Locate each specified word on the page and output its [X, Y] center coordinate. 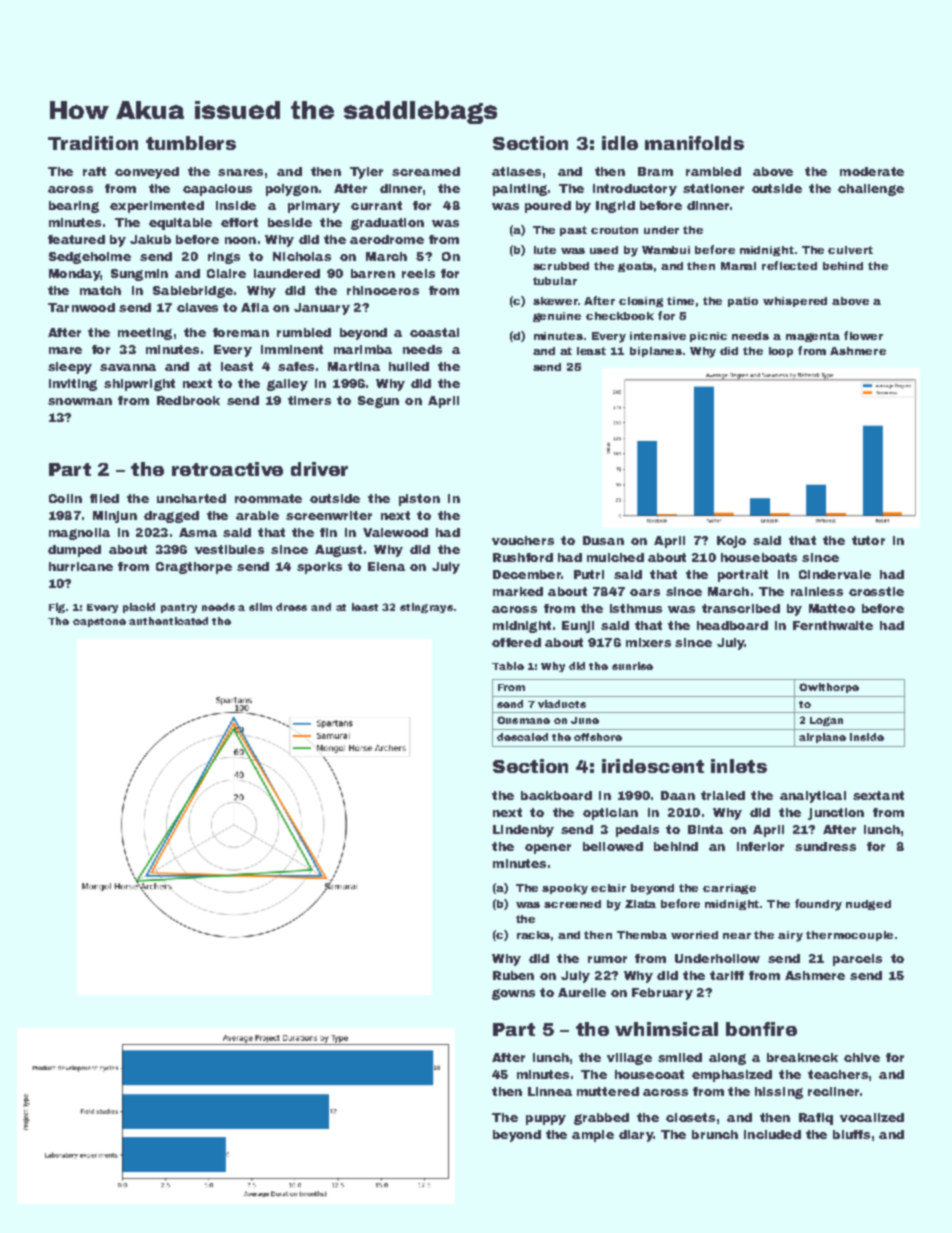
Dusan [603, 540]
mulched [615, 557]
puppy [546, 1120]
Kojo [731, 542]
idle [620, 143]
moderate [872, 171]
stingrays [426, 608]
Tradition [93, 143]
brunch [715, 1134]
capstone [99, 622]
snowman [80, 401]
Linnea [550, 1091]
